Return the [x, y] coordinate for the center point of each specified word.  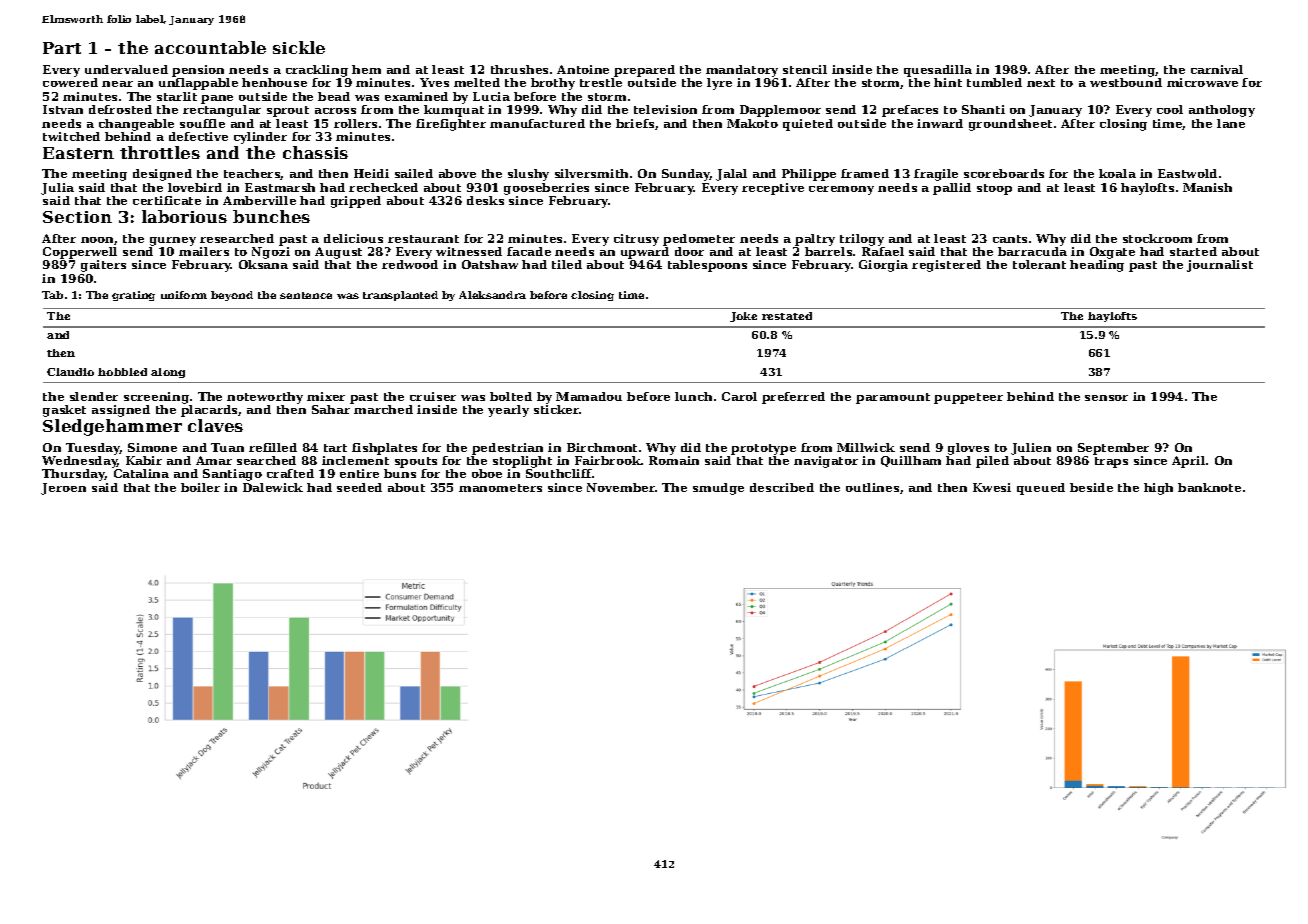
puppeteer [968, 398]
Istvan [63, 109]
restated [787, 316]
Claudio [70, 372]
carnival [1217, 69]
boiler [200, 487]
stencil [805, 69]
